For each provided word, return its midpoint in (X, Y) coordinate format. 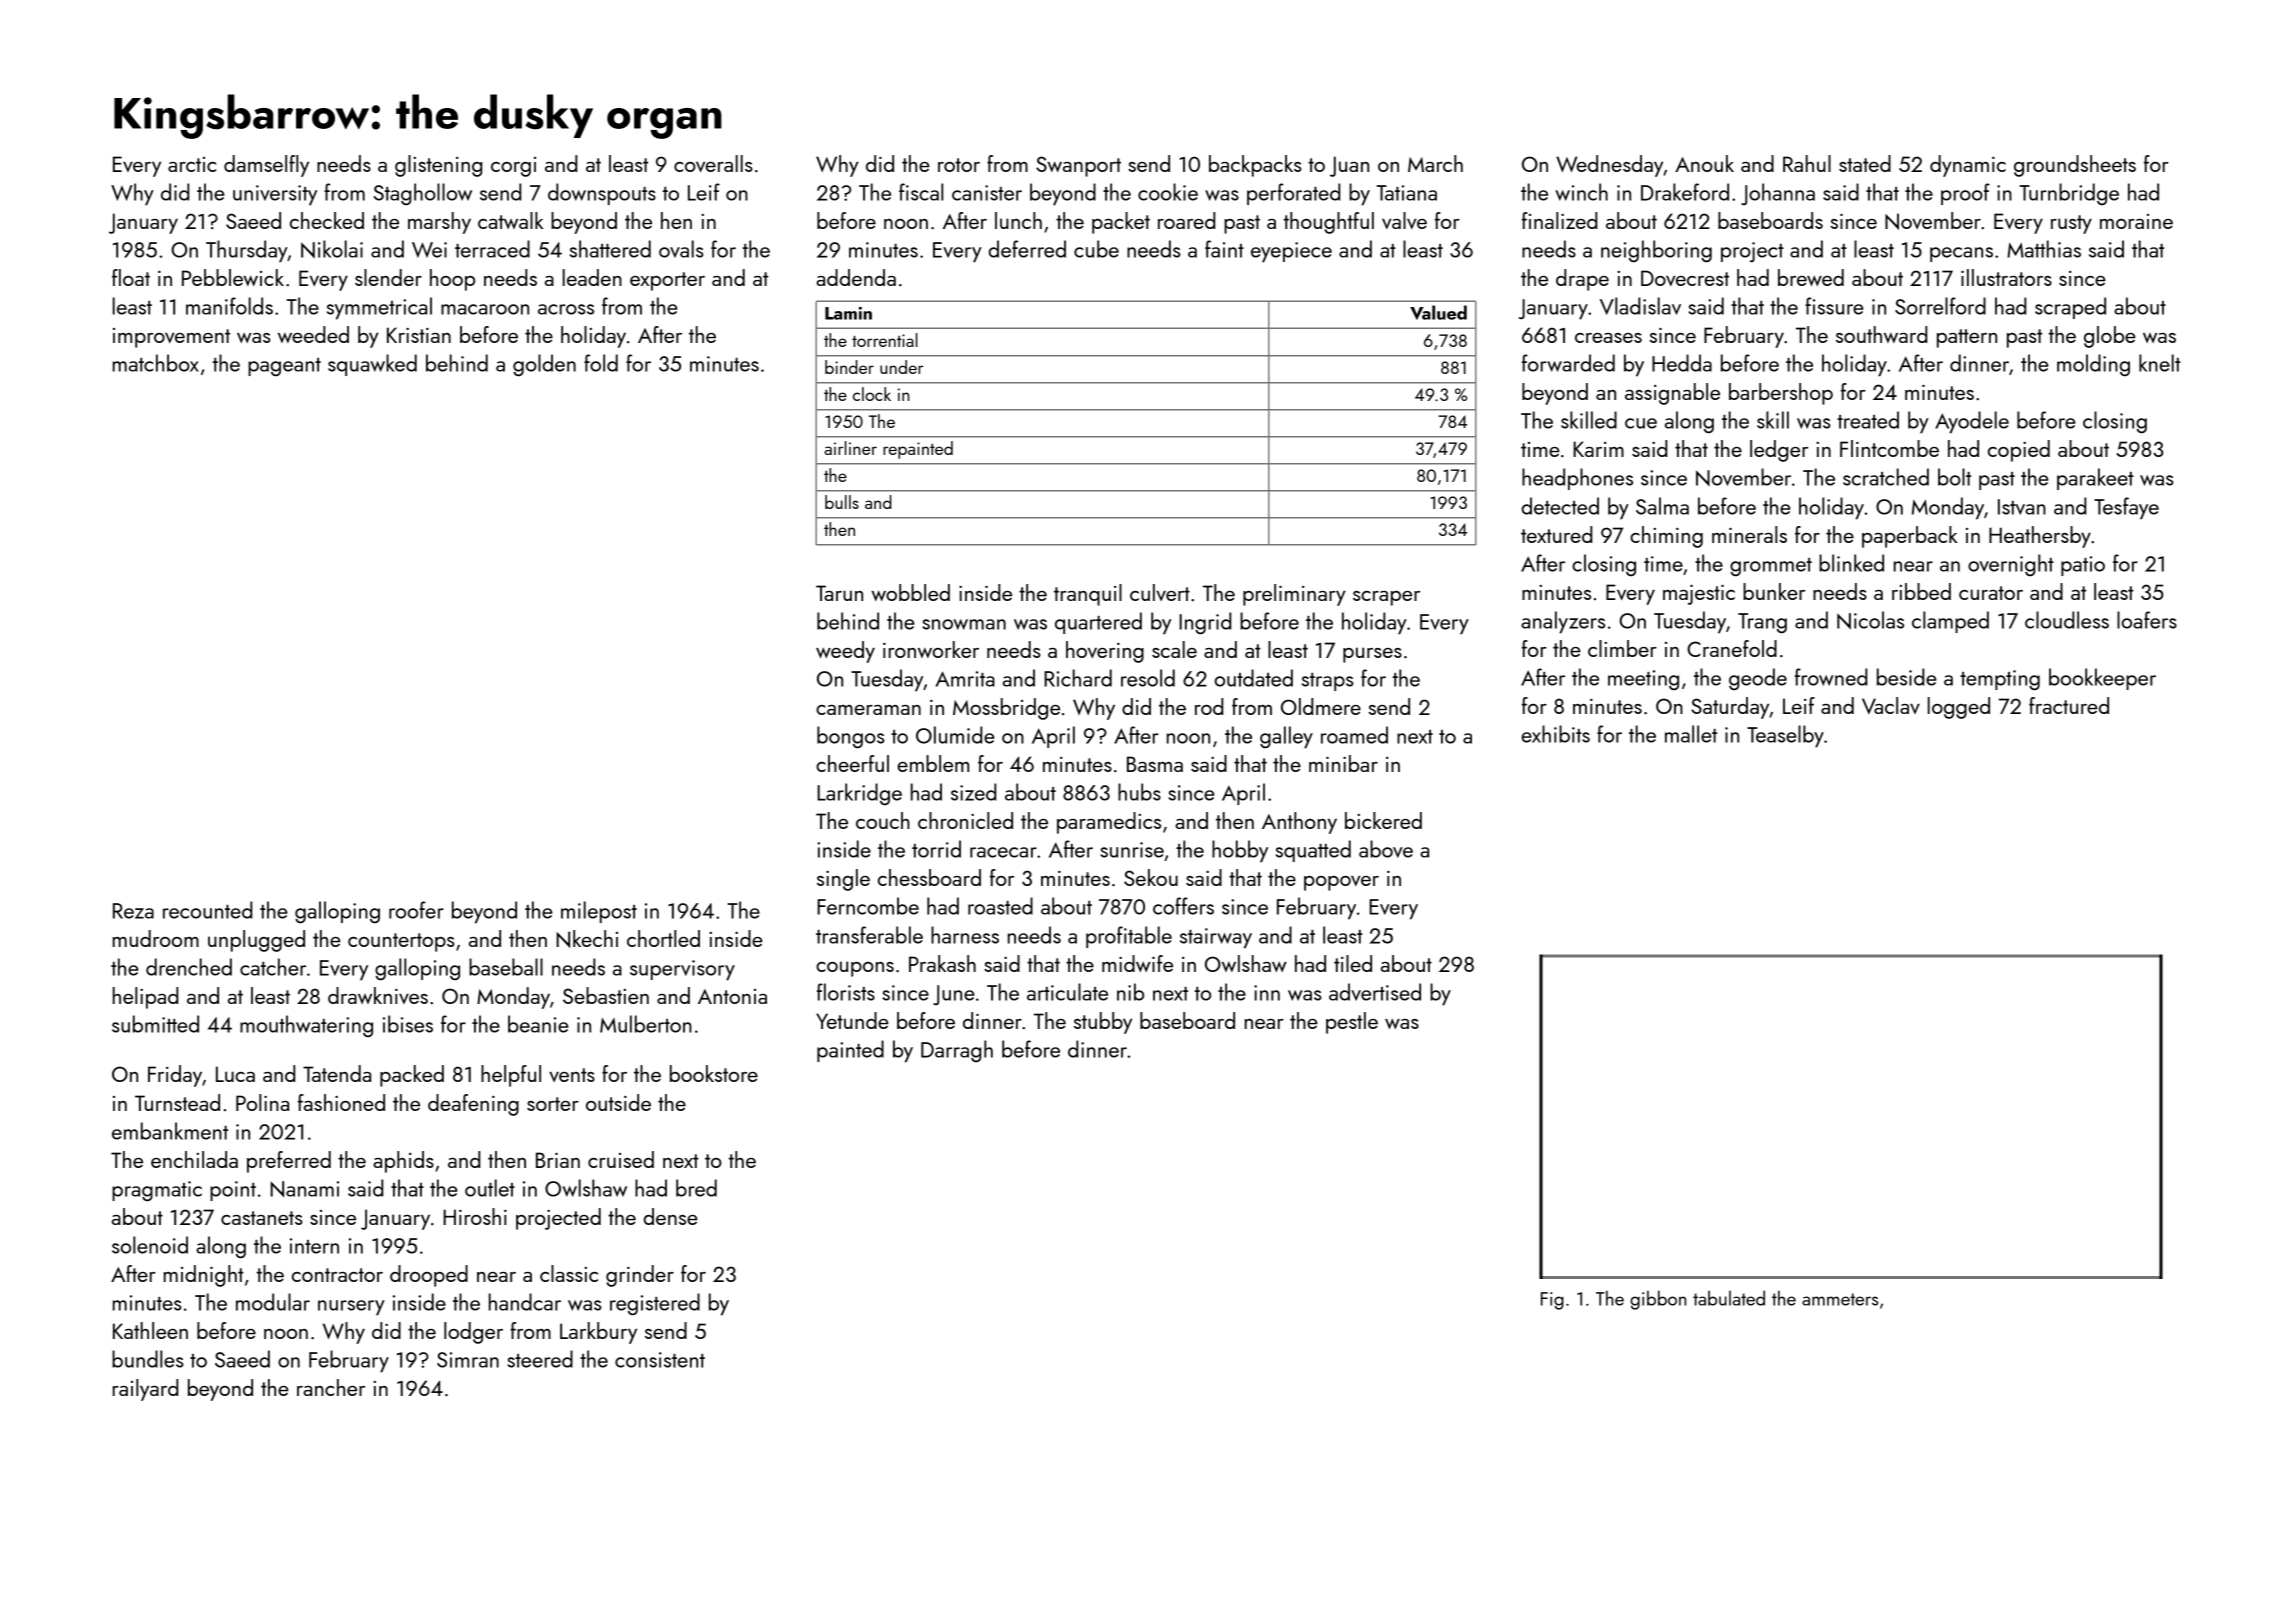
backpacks (1255, 166)
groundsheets (2075, 166)
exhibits (1556, 734)
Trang (1762, 623)
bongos (851, 737)
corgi (513, 167)
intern (314, 1246)
